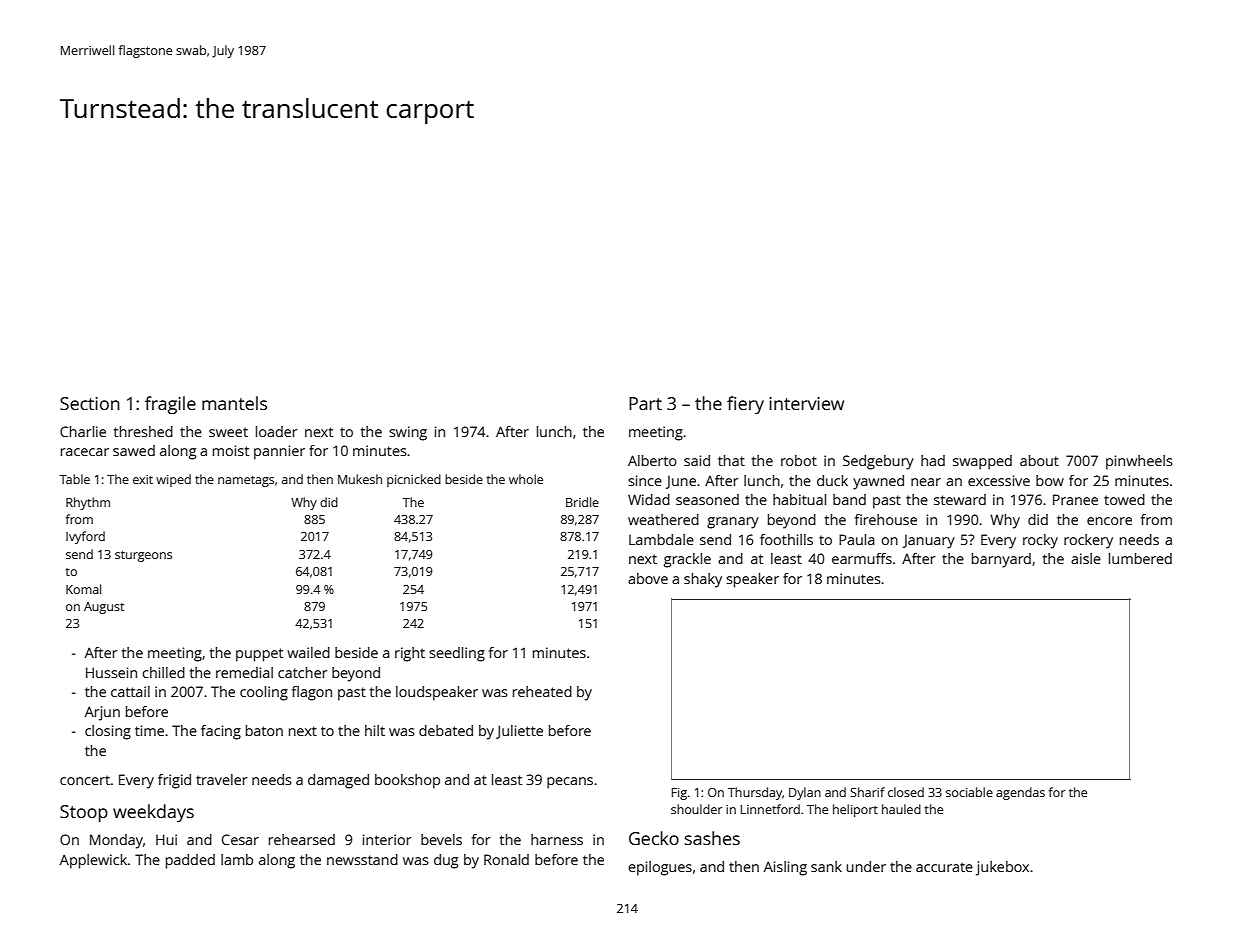  Describe the element at coordinates (745, 405) in the document. I see `fiery` at that location.
